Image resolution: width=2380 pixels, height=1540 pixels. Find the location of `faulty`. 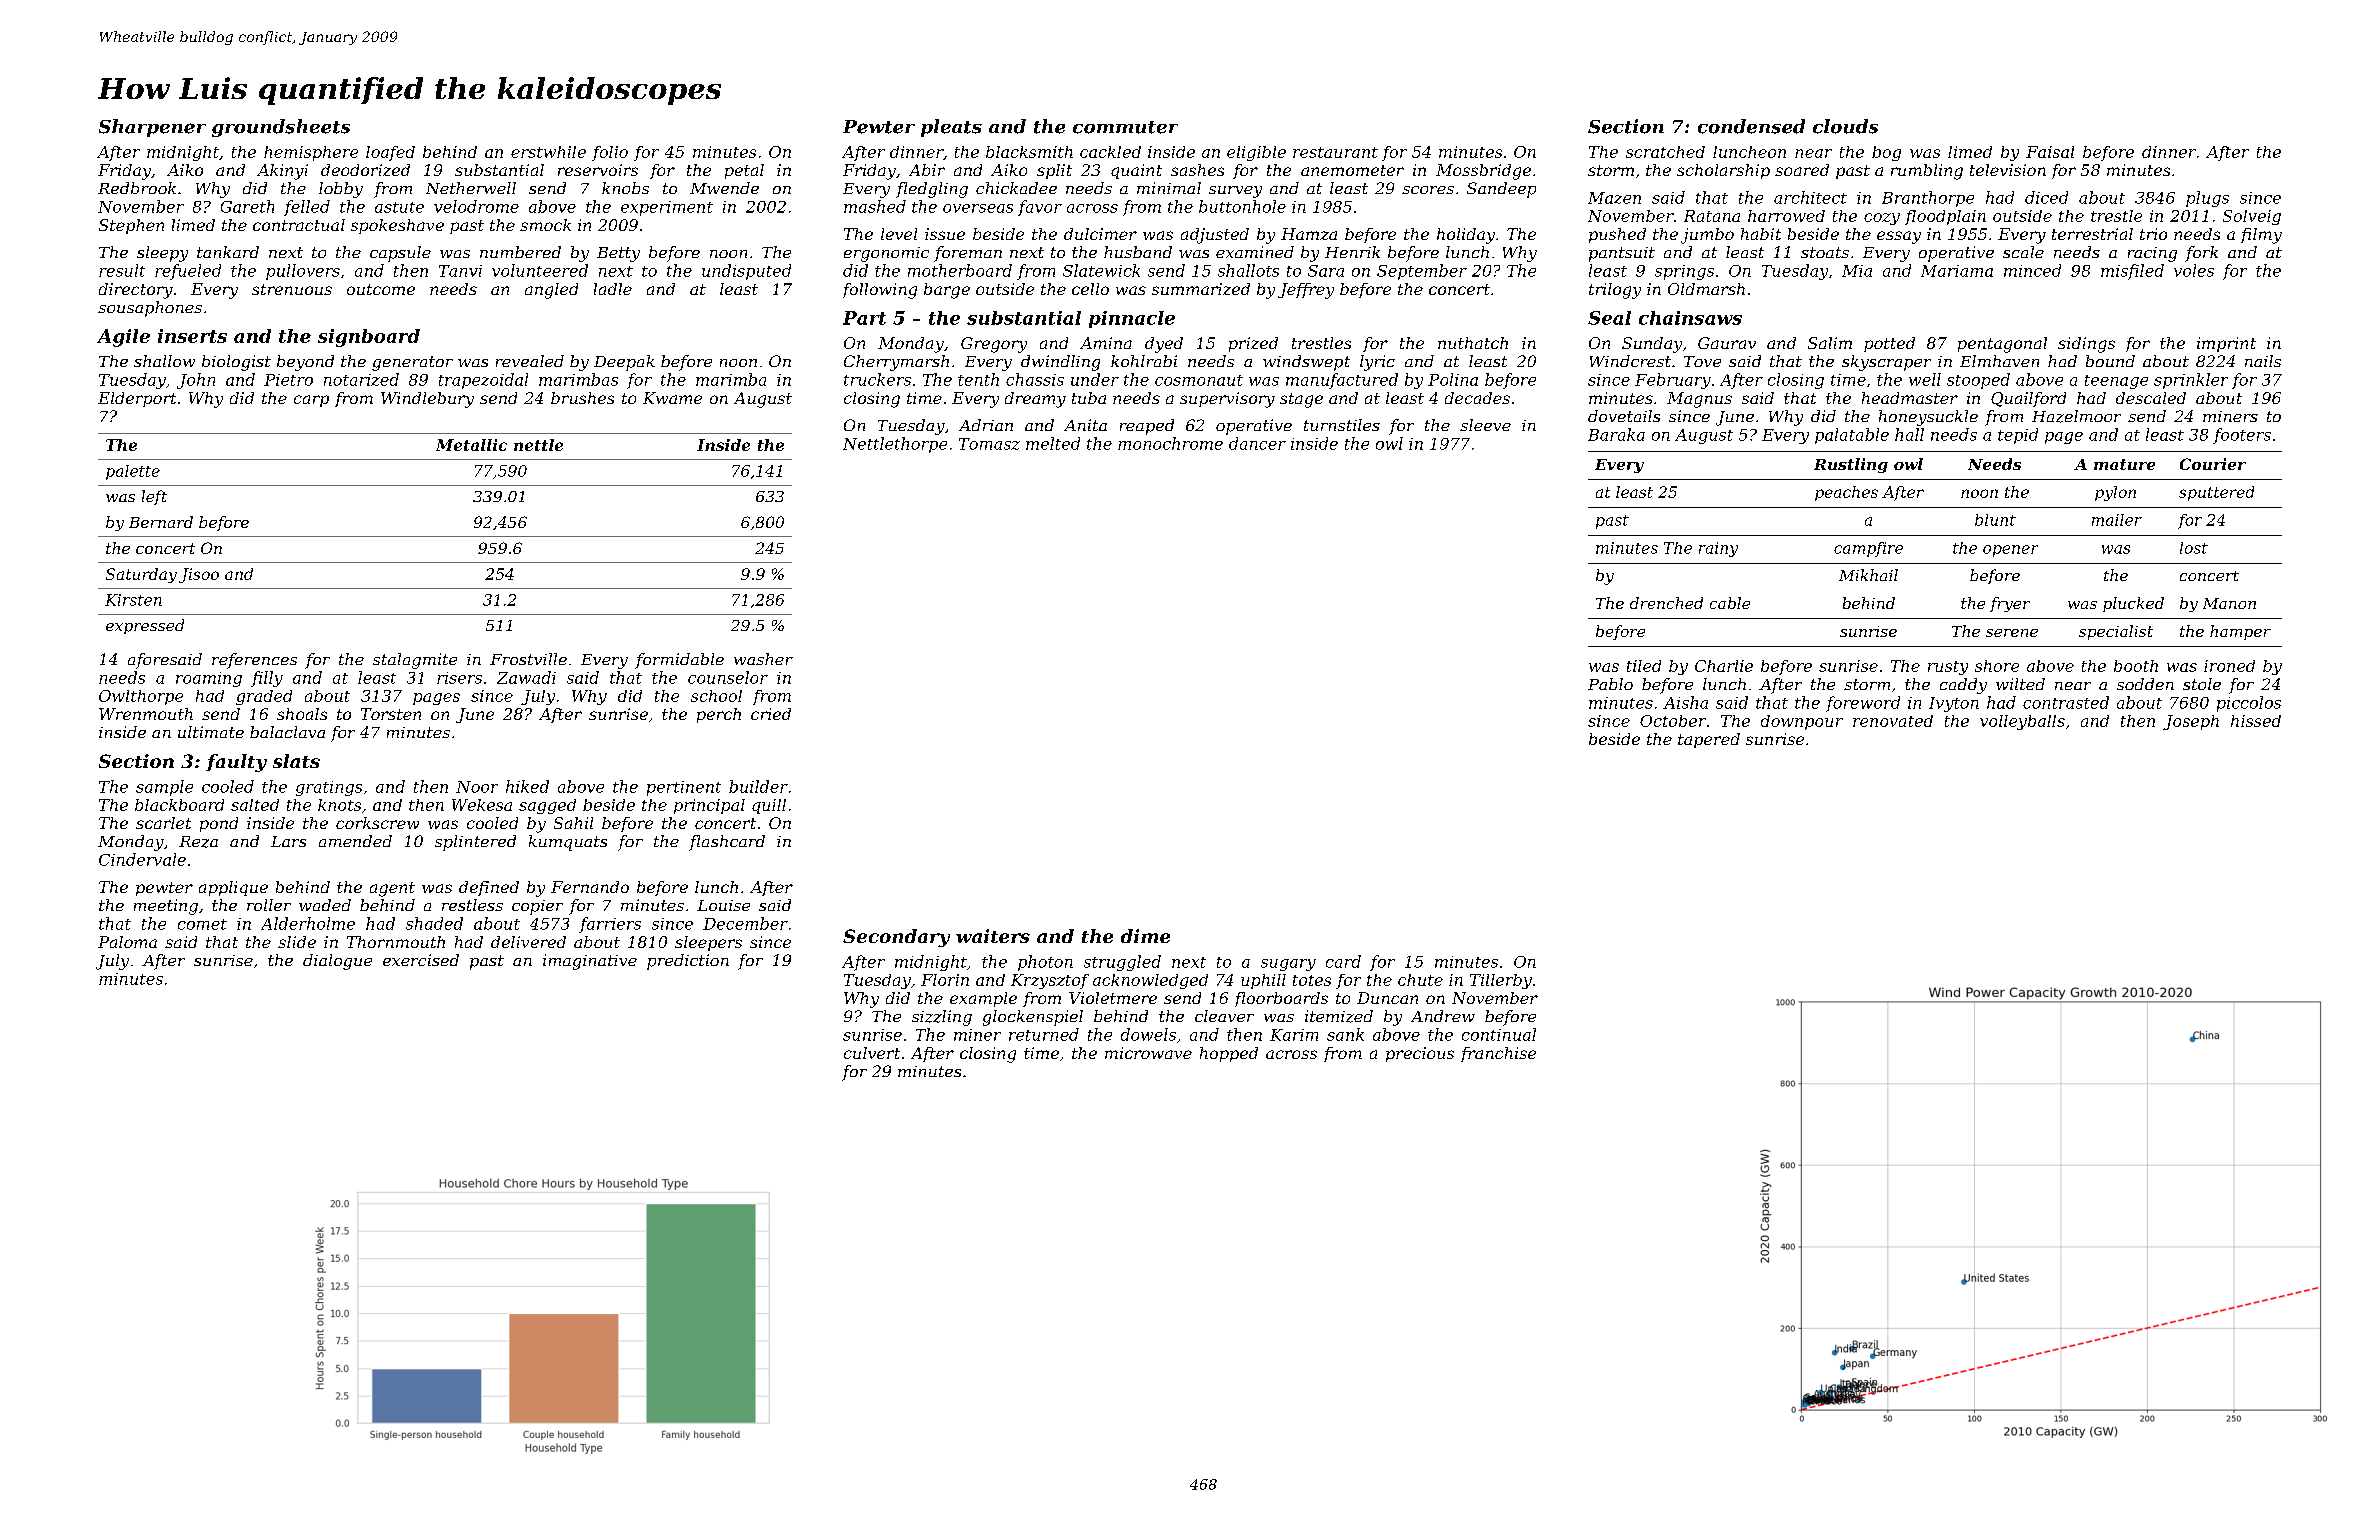

faulty is located at coordinates (236, 763).
